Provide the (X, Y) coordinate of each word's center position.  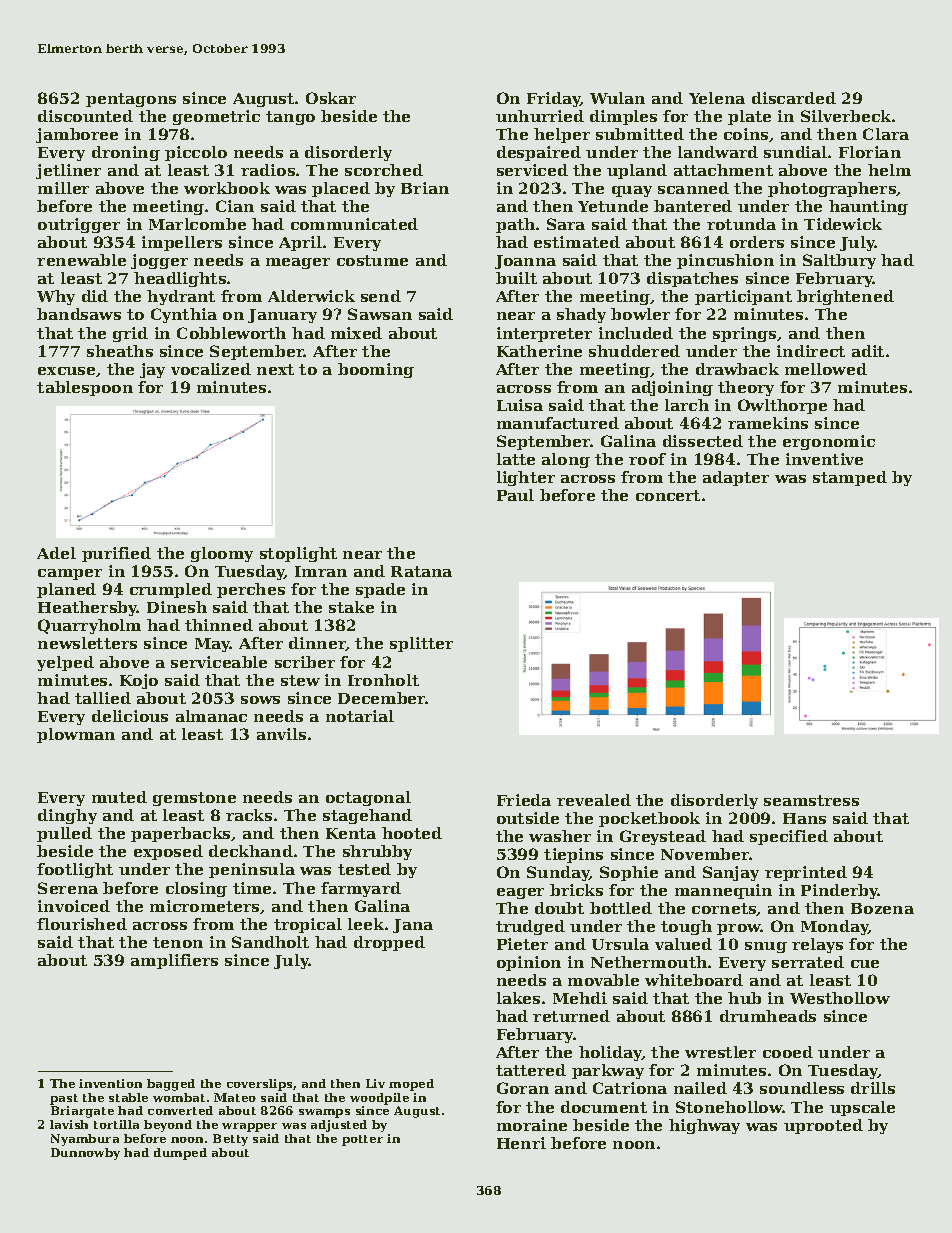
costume (372, 260)
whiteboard (694, 980)
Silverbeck (846, 116)
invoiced (74, 906)
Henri (521, 1143)
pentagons (131, 100)
